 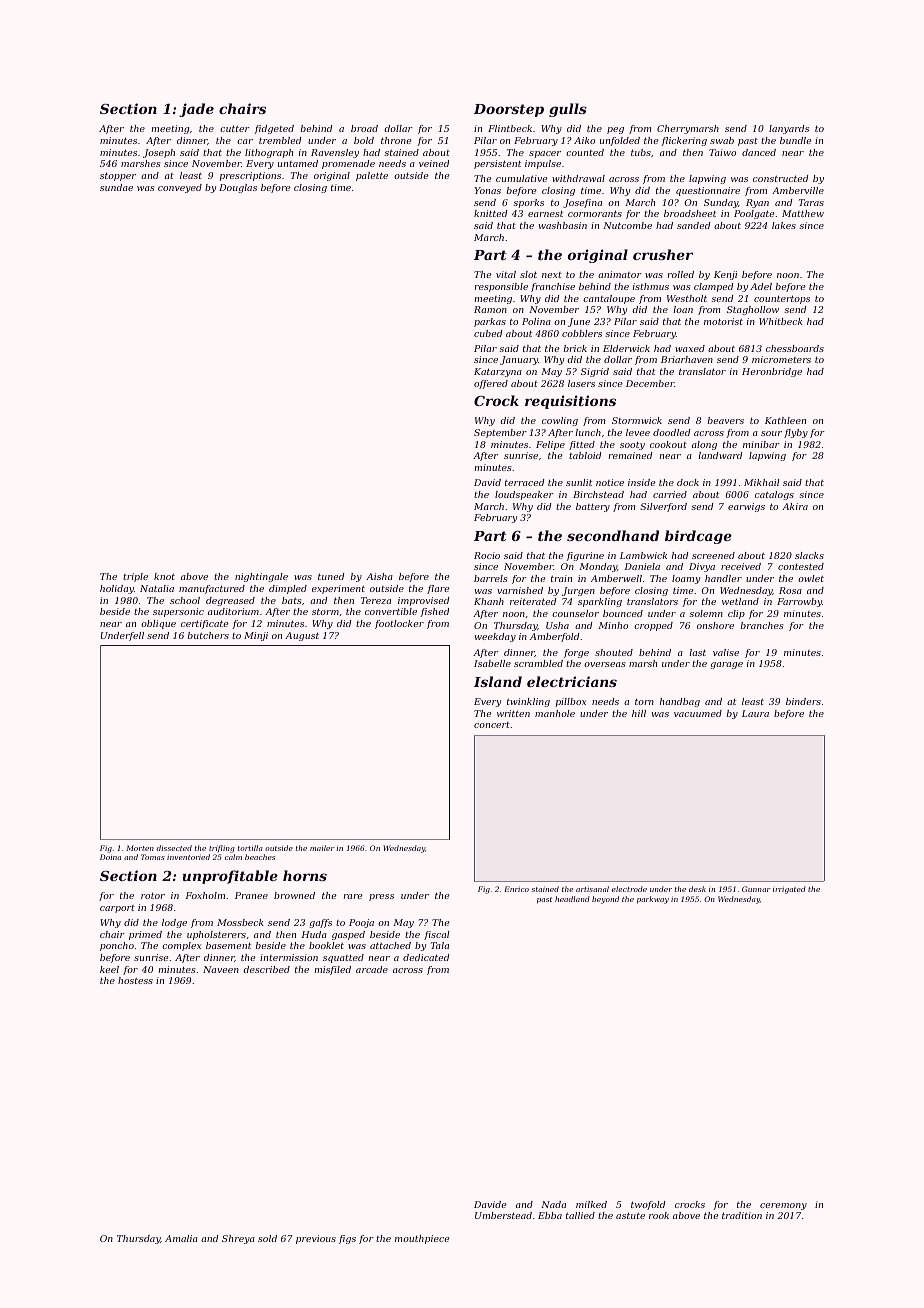 What do you see at coordinates (196, 110) in the screenshot?
I see `jade` at bounding box center [196, 110].
